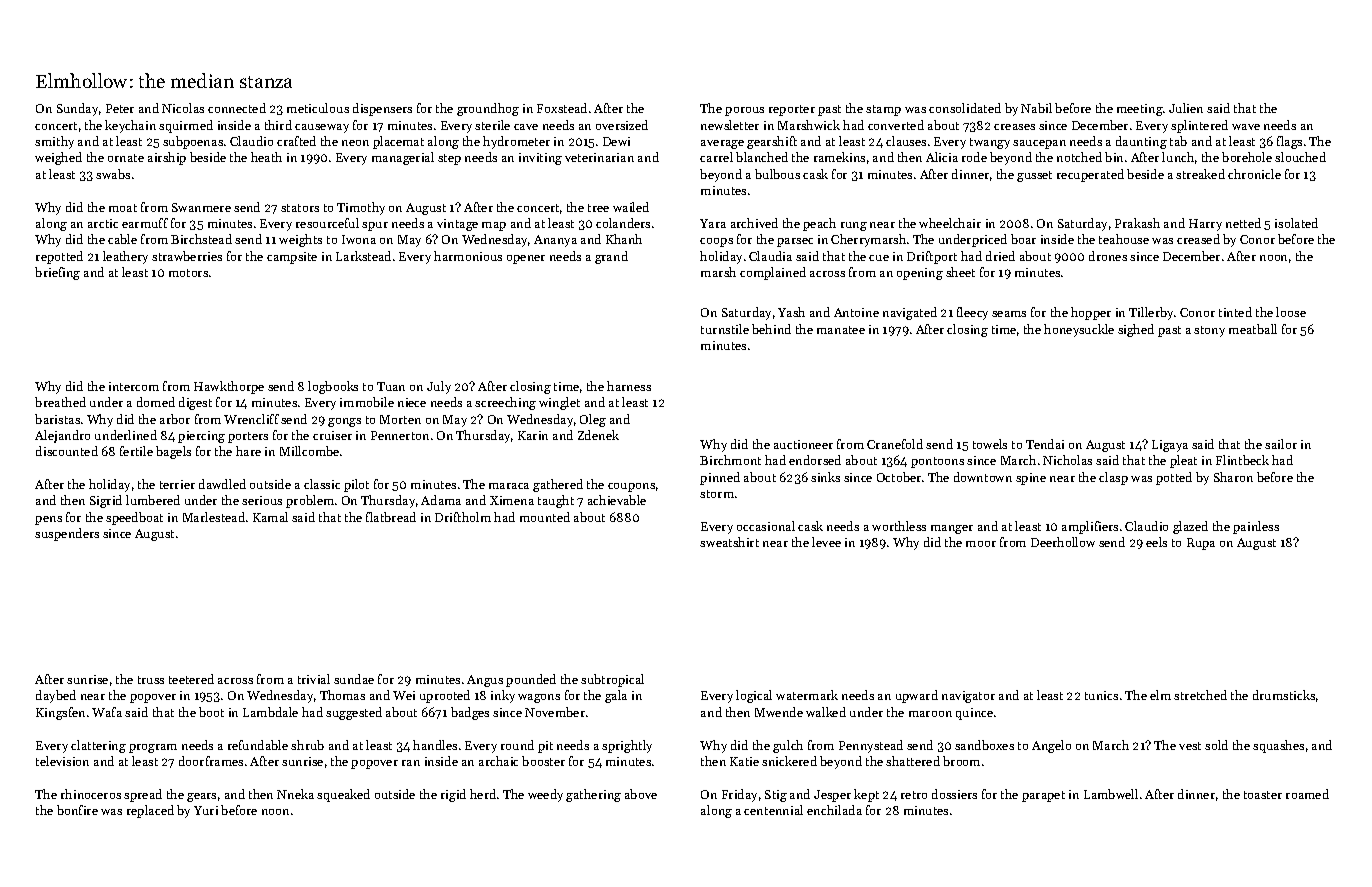 This screenshot has height=887, width=1372. What do you see at coordinates (77, 109) in the screenshot?
I see `Sunday` at bounding box center [77, 109].
